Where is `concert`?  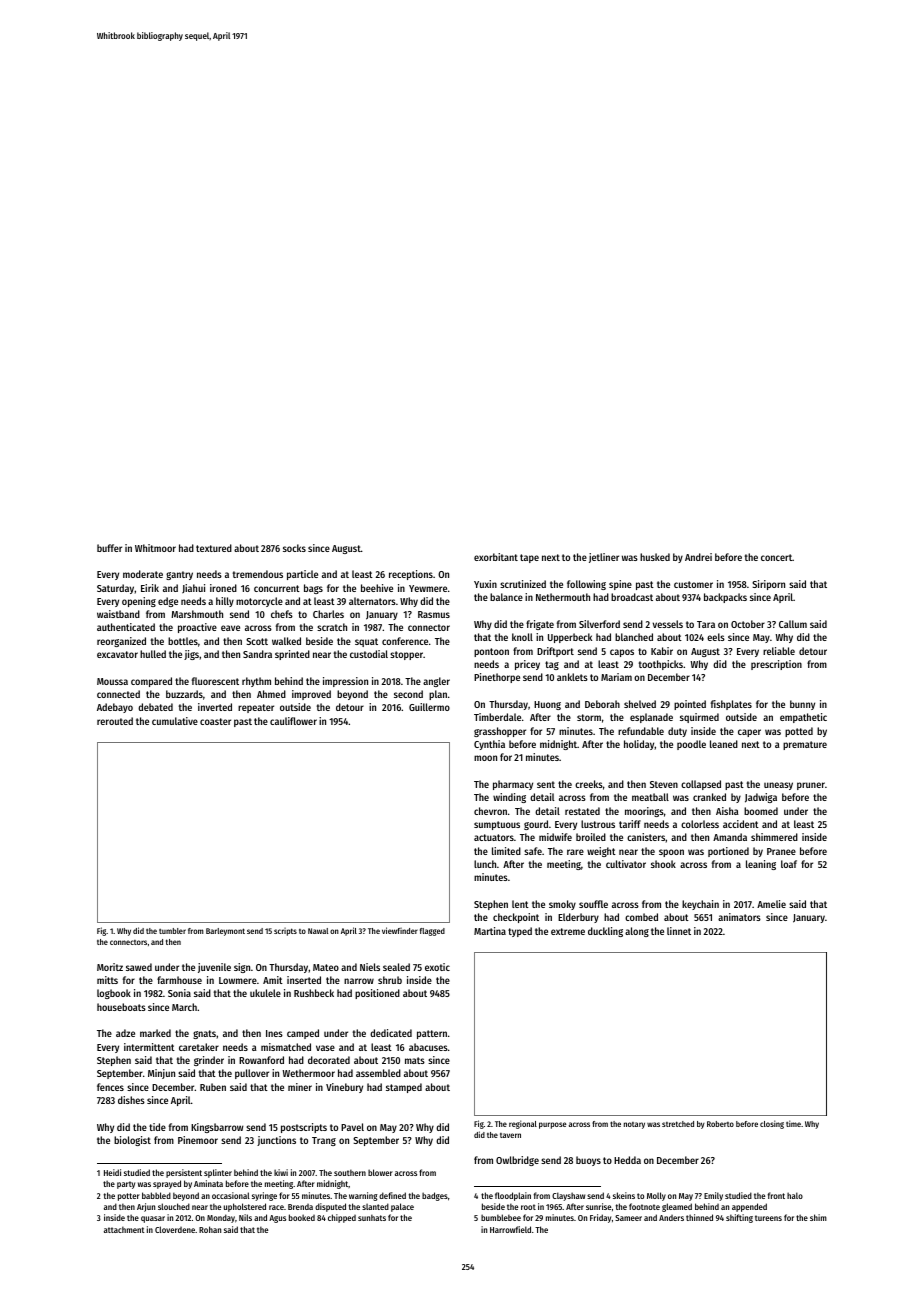
concert is located at coordinates (776, 557).
